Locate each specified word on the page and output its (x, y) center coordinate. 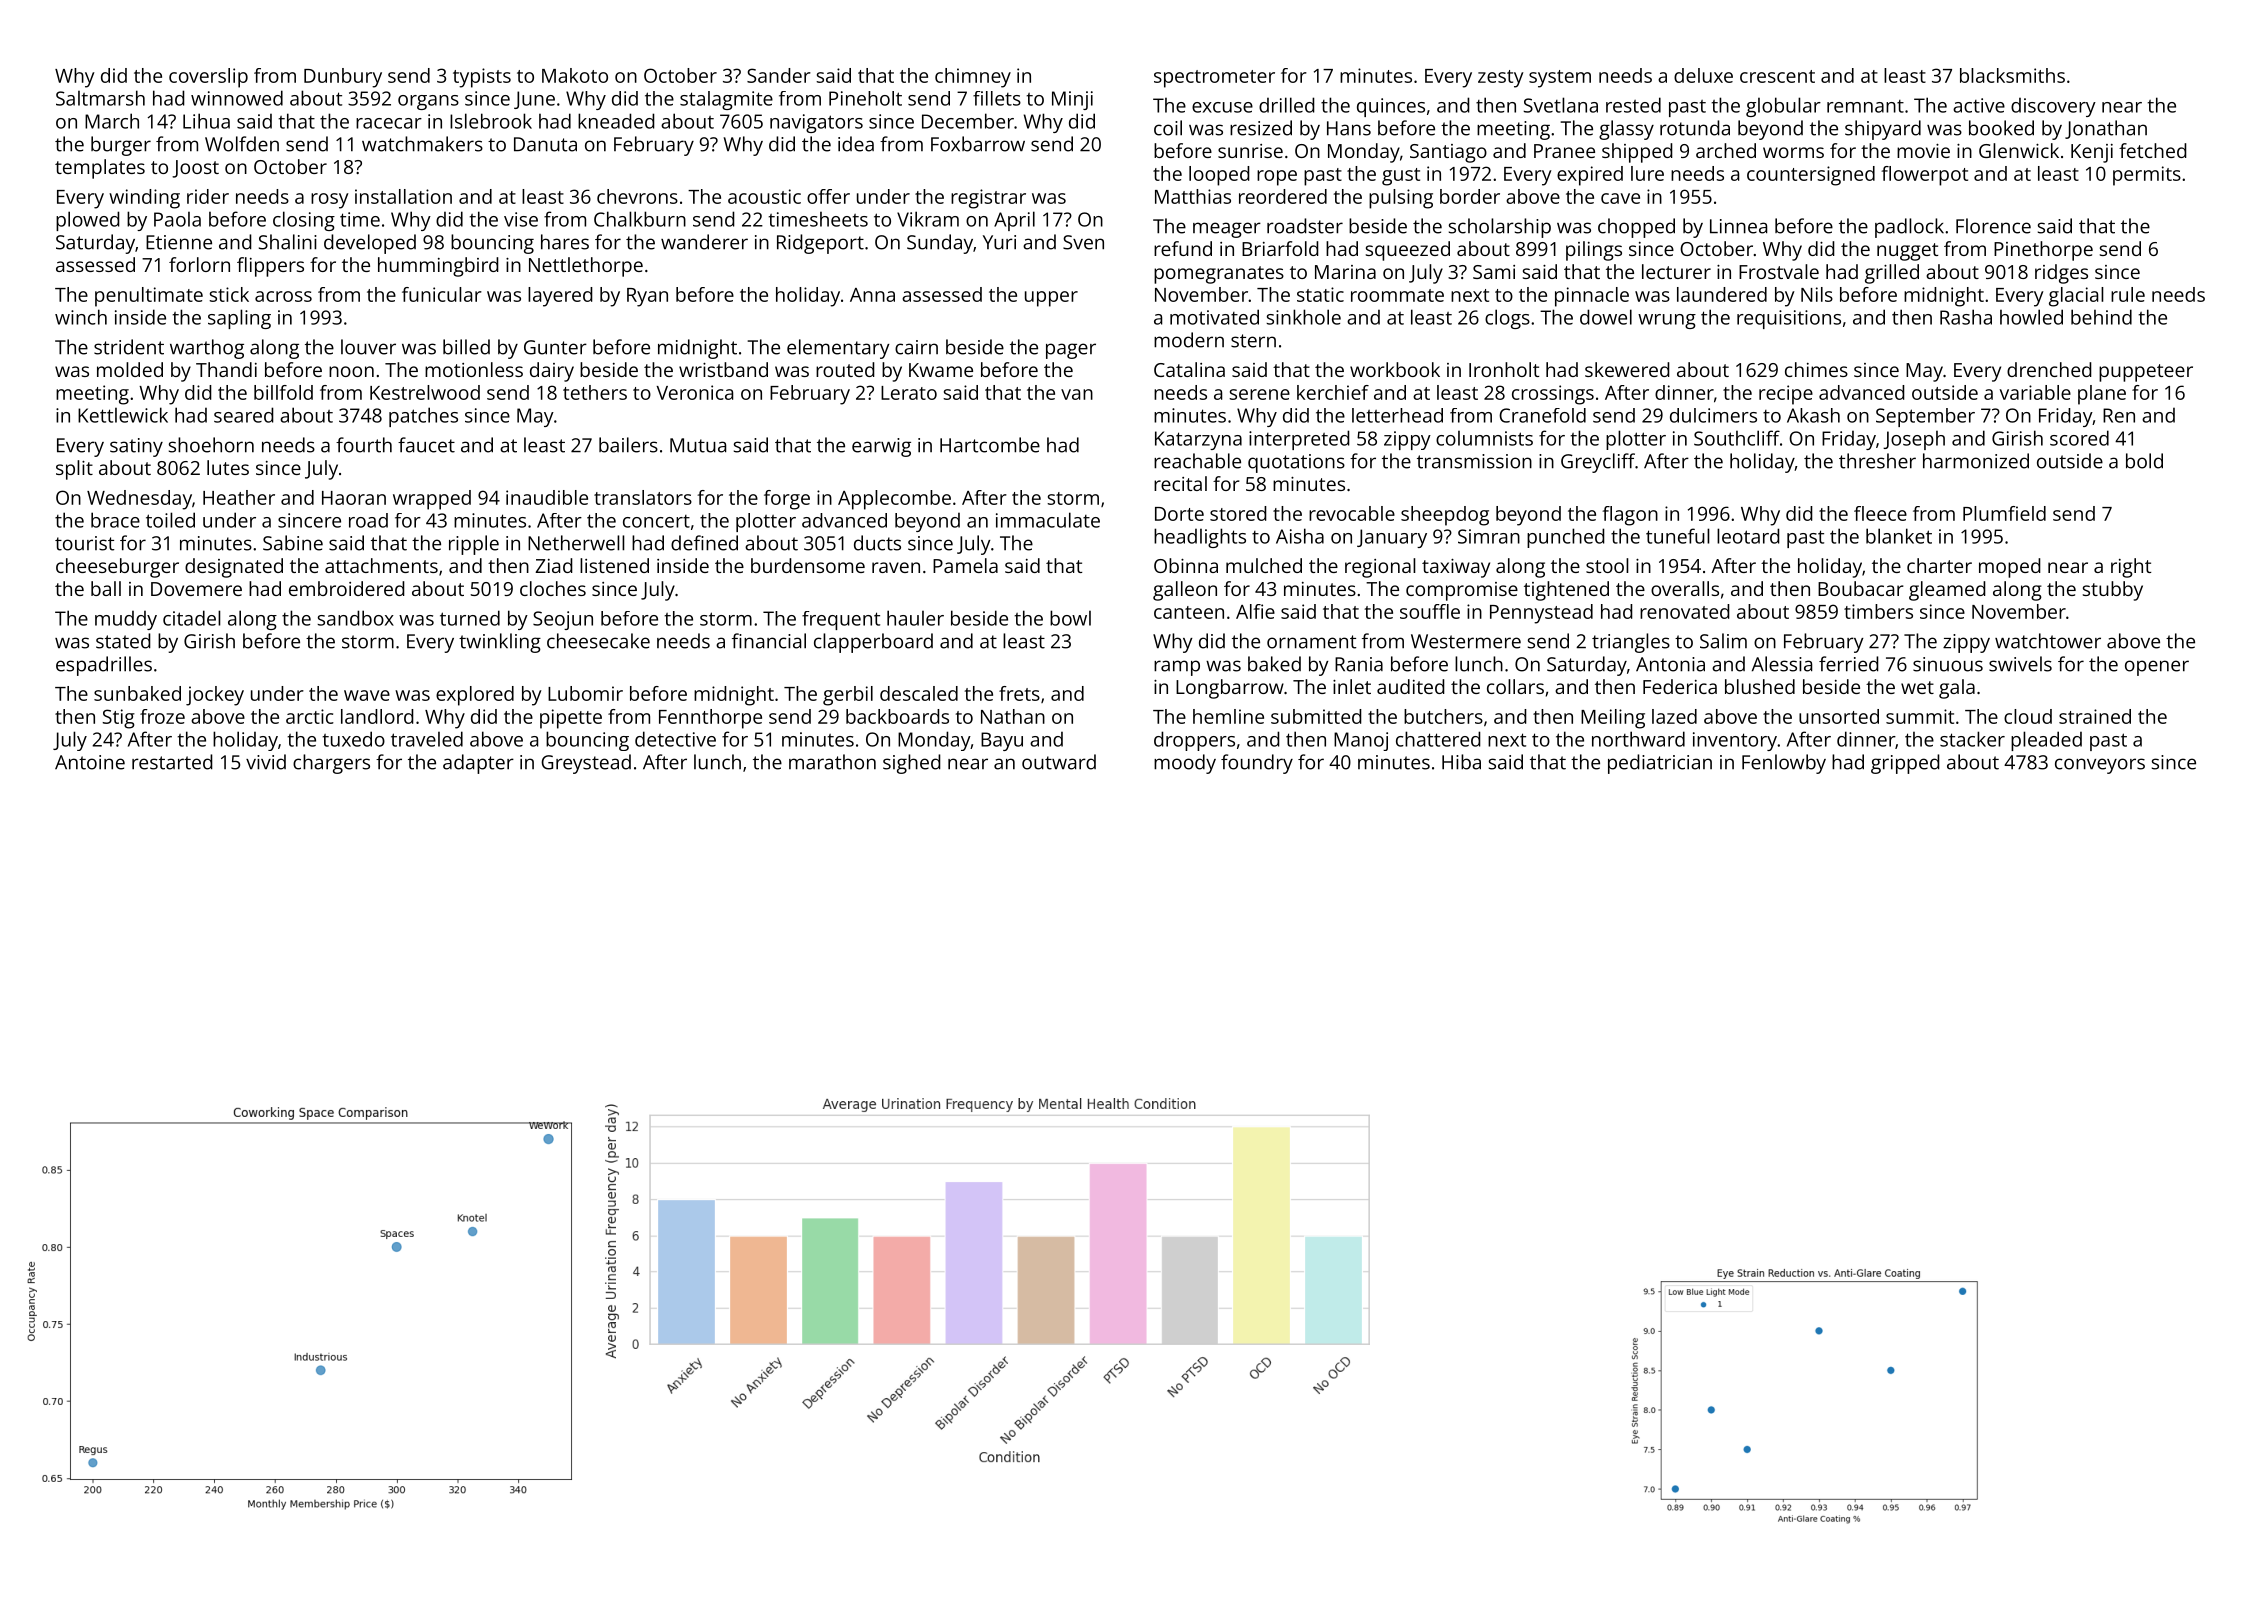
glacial (2076, 297)
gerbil (848, 696)
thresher (1877, 461)
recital (1180, 483)
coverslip (208, 78)
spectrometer (1214, 79)
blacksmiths (2012, 75)
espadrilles (104, 666)
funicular (442, 294)
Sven (1083, 242)
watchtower (2048, 641)
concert (656, 521)
